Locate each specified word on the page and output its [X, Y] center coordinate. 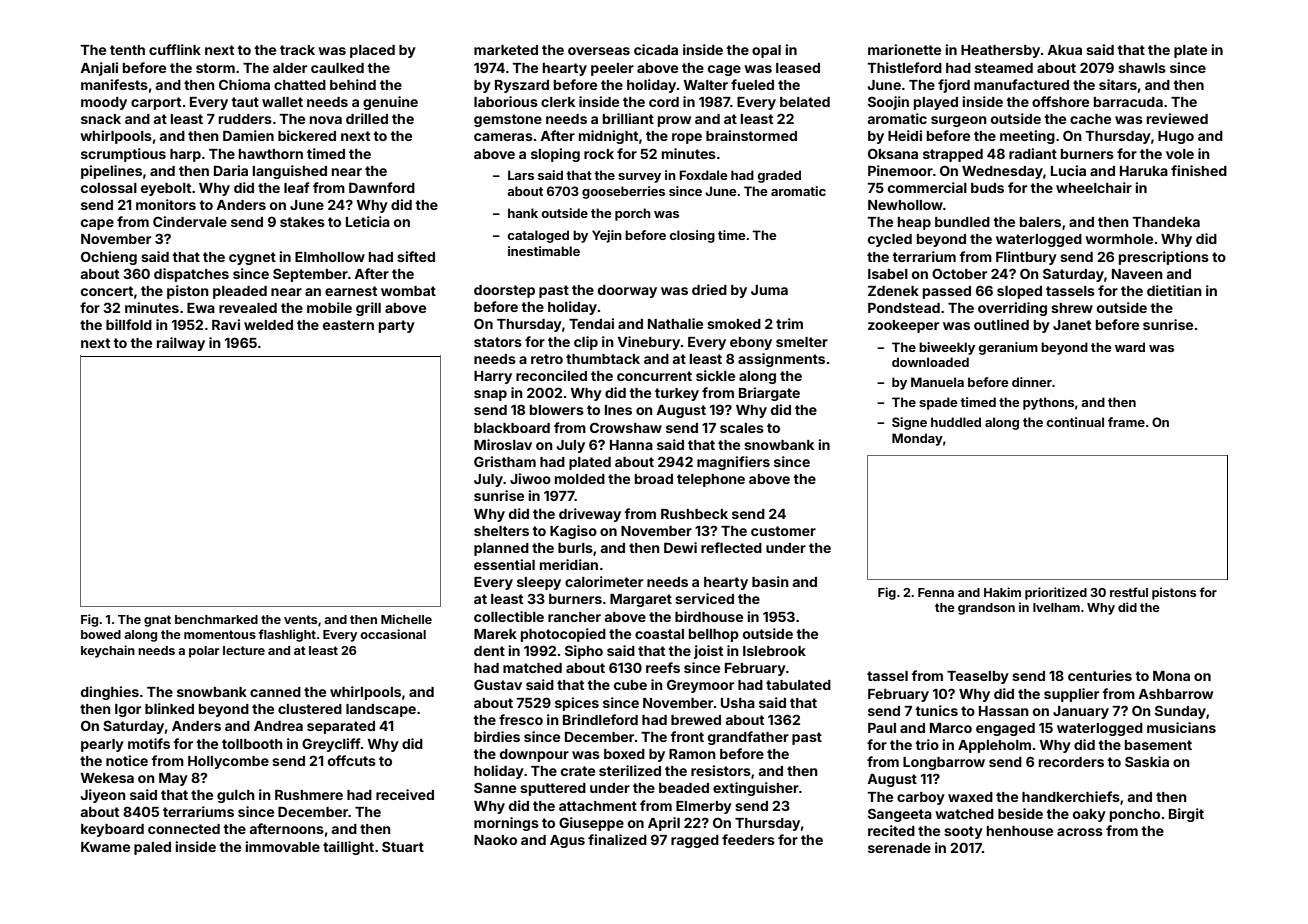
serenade [899, 848]
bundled [962, 222]
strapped [953, 155]
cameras [503, 137]
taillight [348, 848]
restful [1129, 592]
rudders [245, 119]
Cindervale [190, 221]
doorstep [504, 291]
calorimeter [604, 581]
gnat [157, 621]
